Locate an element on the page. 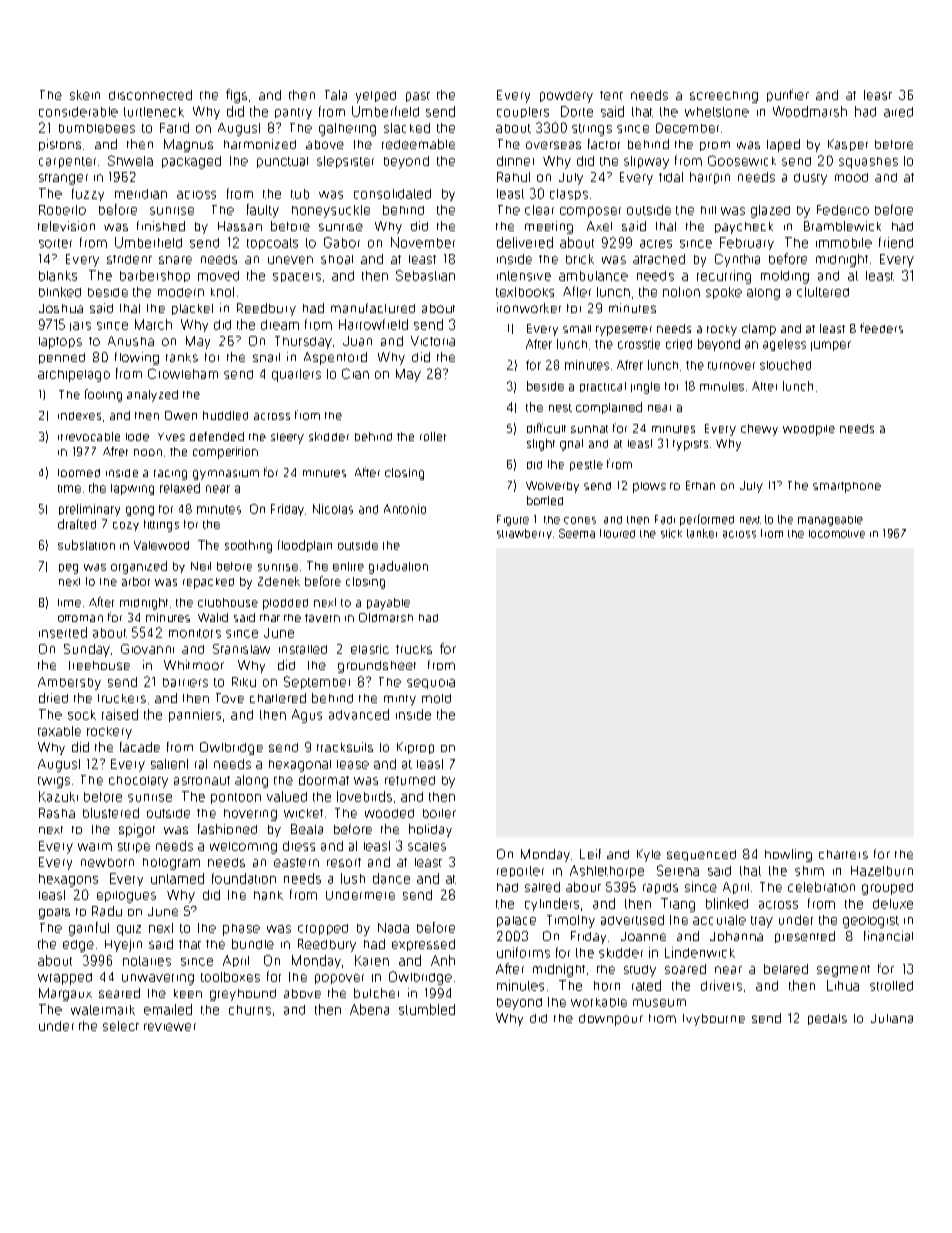 The width and height of the page is (952, 1233). strawberry is located at coordinates (524, 534).
